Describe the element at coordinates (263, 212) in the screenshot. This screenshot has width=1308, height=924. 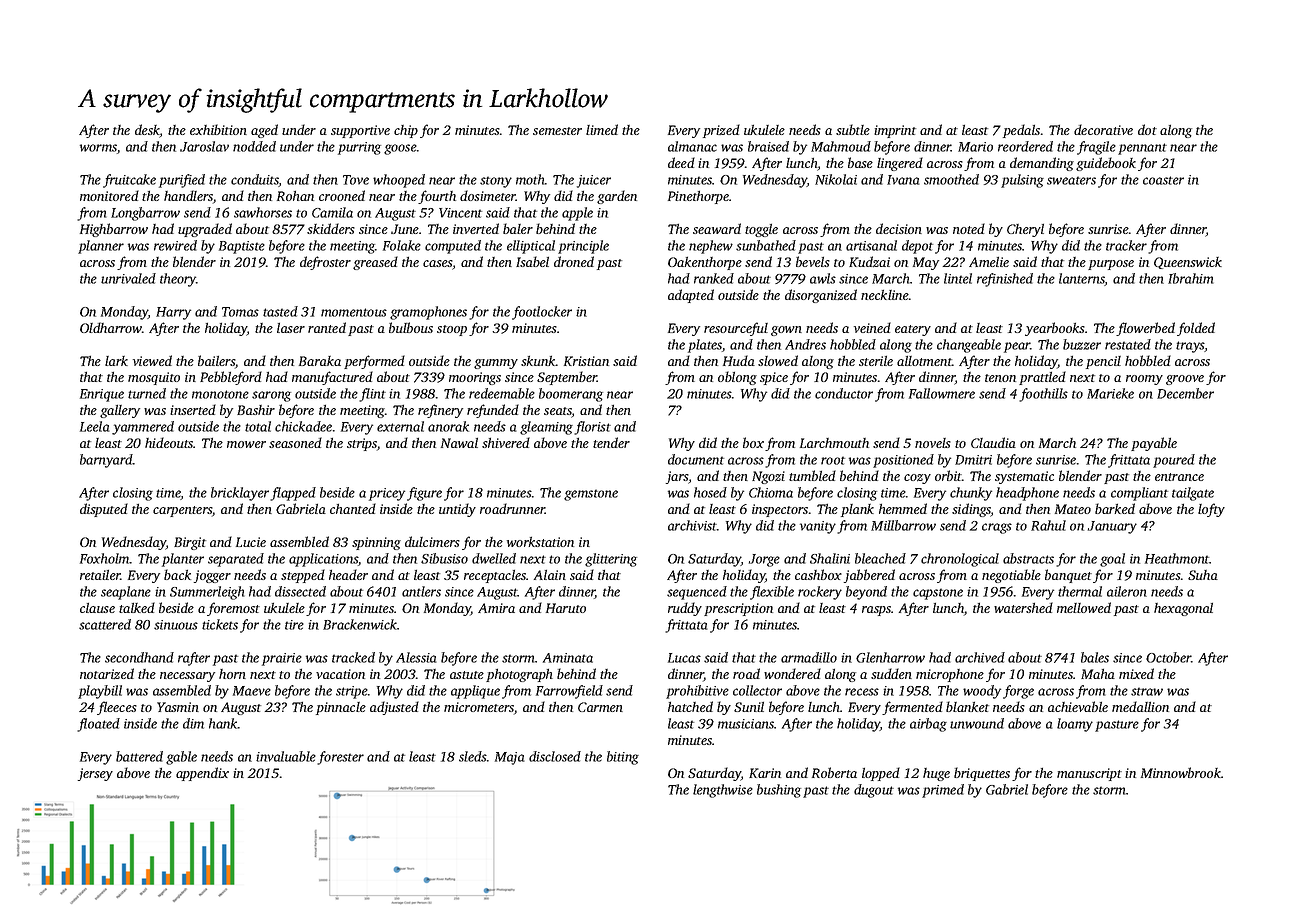
I see `sawhorses` at that location.
